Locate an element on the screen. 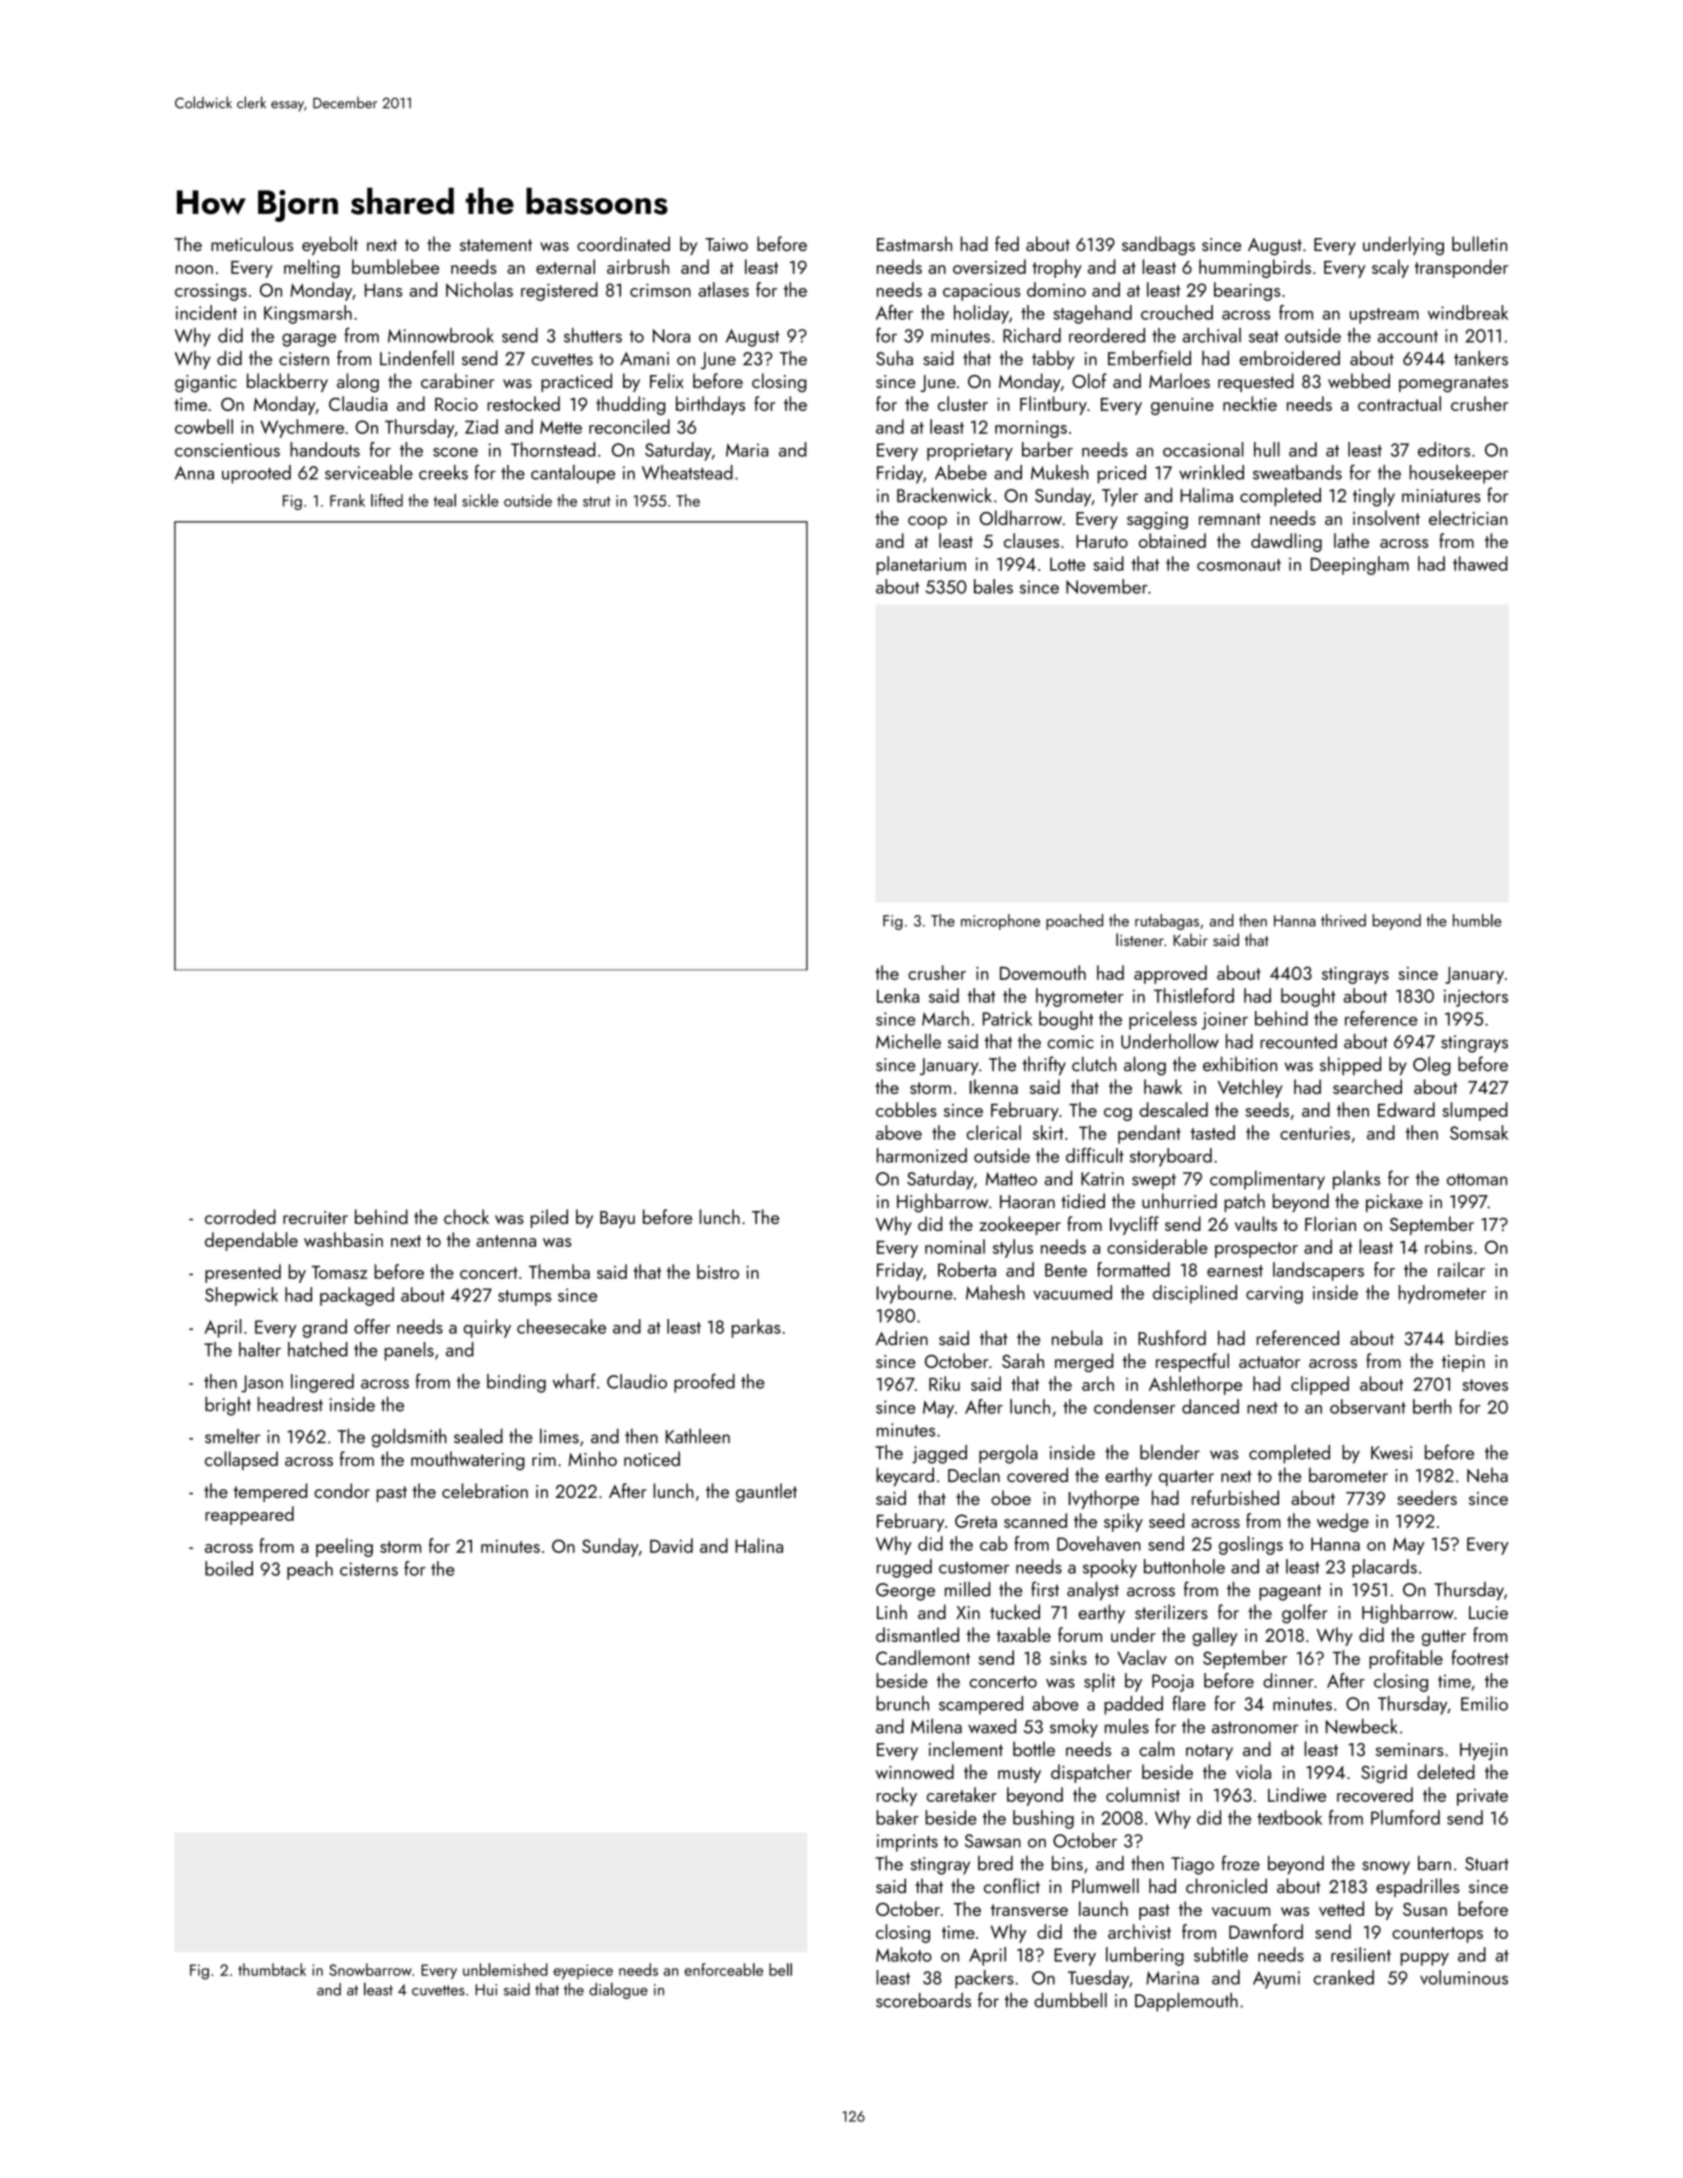 This screenshot has width=1683, height=2178. private is located at coordinates (1482, 1797).
